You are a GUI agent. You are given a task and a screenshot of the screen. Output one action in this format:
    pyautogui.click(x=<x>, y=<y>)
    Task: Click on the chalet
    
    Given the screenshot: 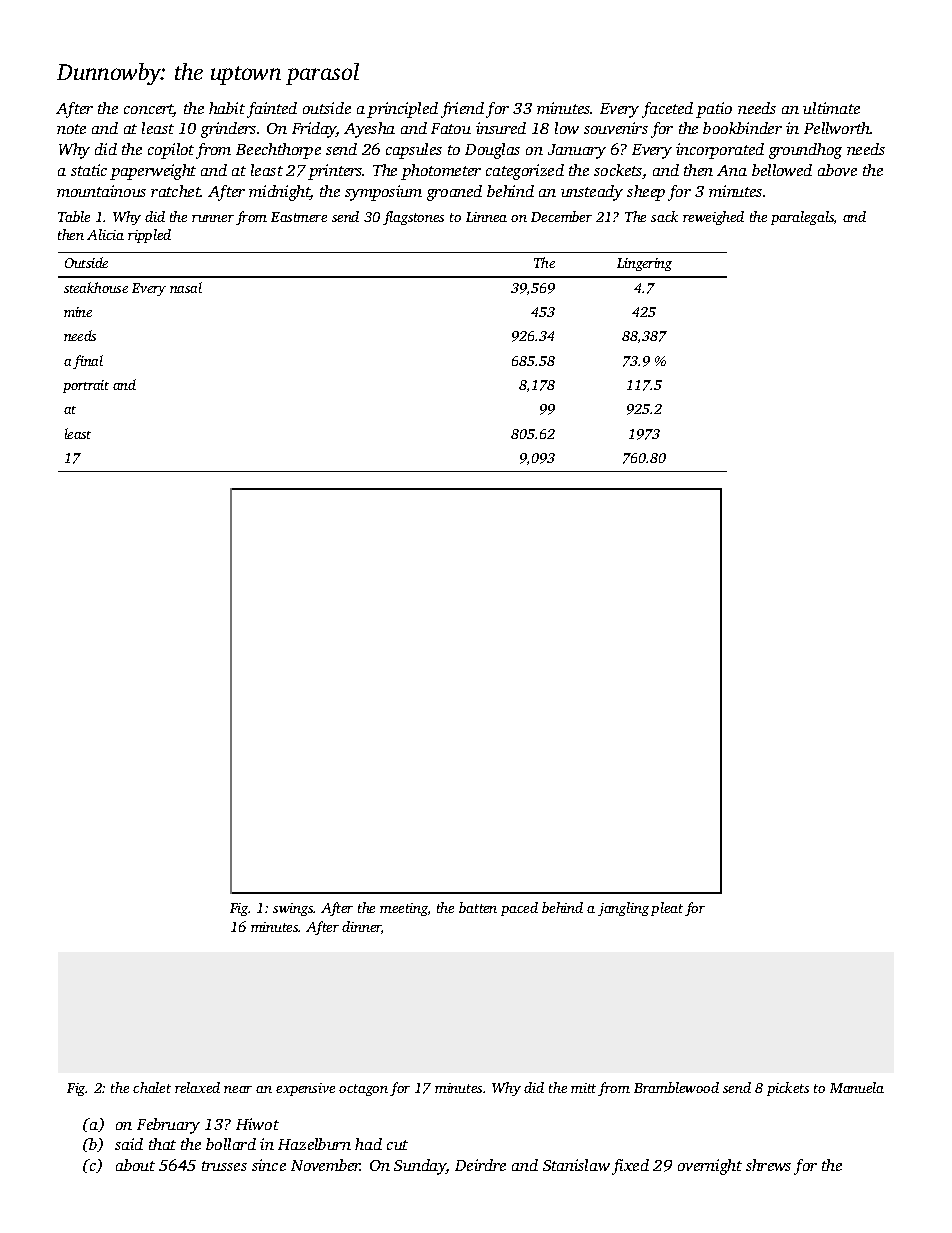 What is the action you would take?
    pyautogui.click(x=152, y=1087)
